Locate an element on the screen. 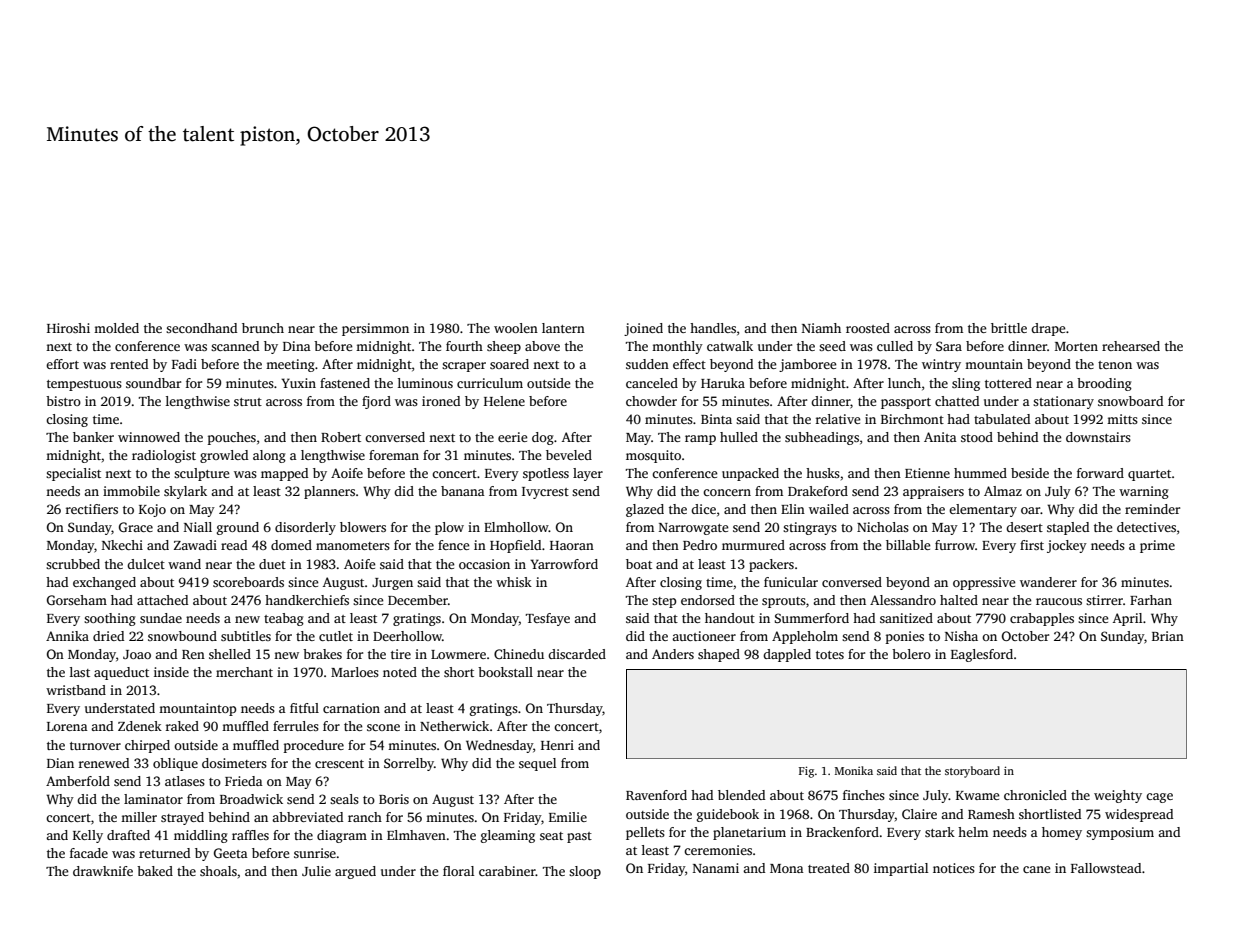 The width and height of the screenshot is (1233, 952). above is located at coordinates (542, 346).
